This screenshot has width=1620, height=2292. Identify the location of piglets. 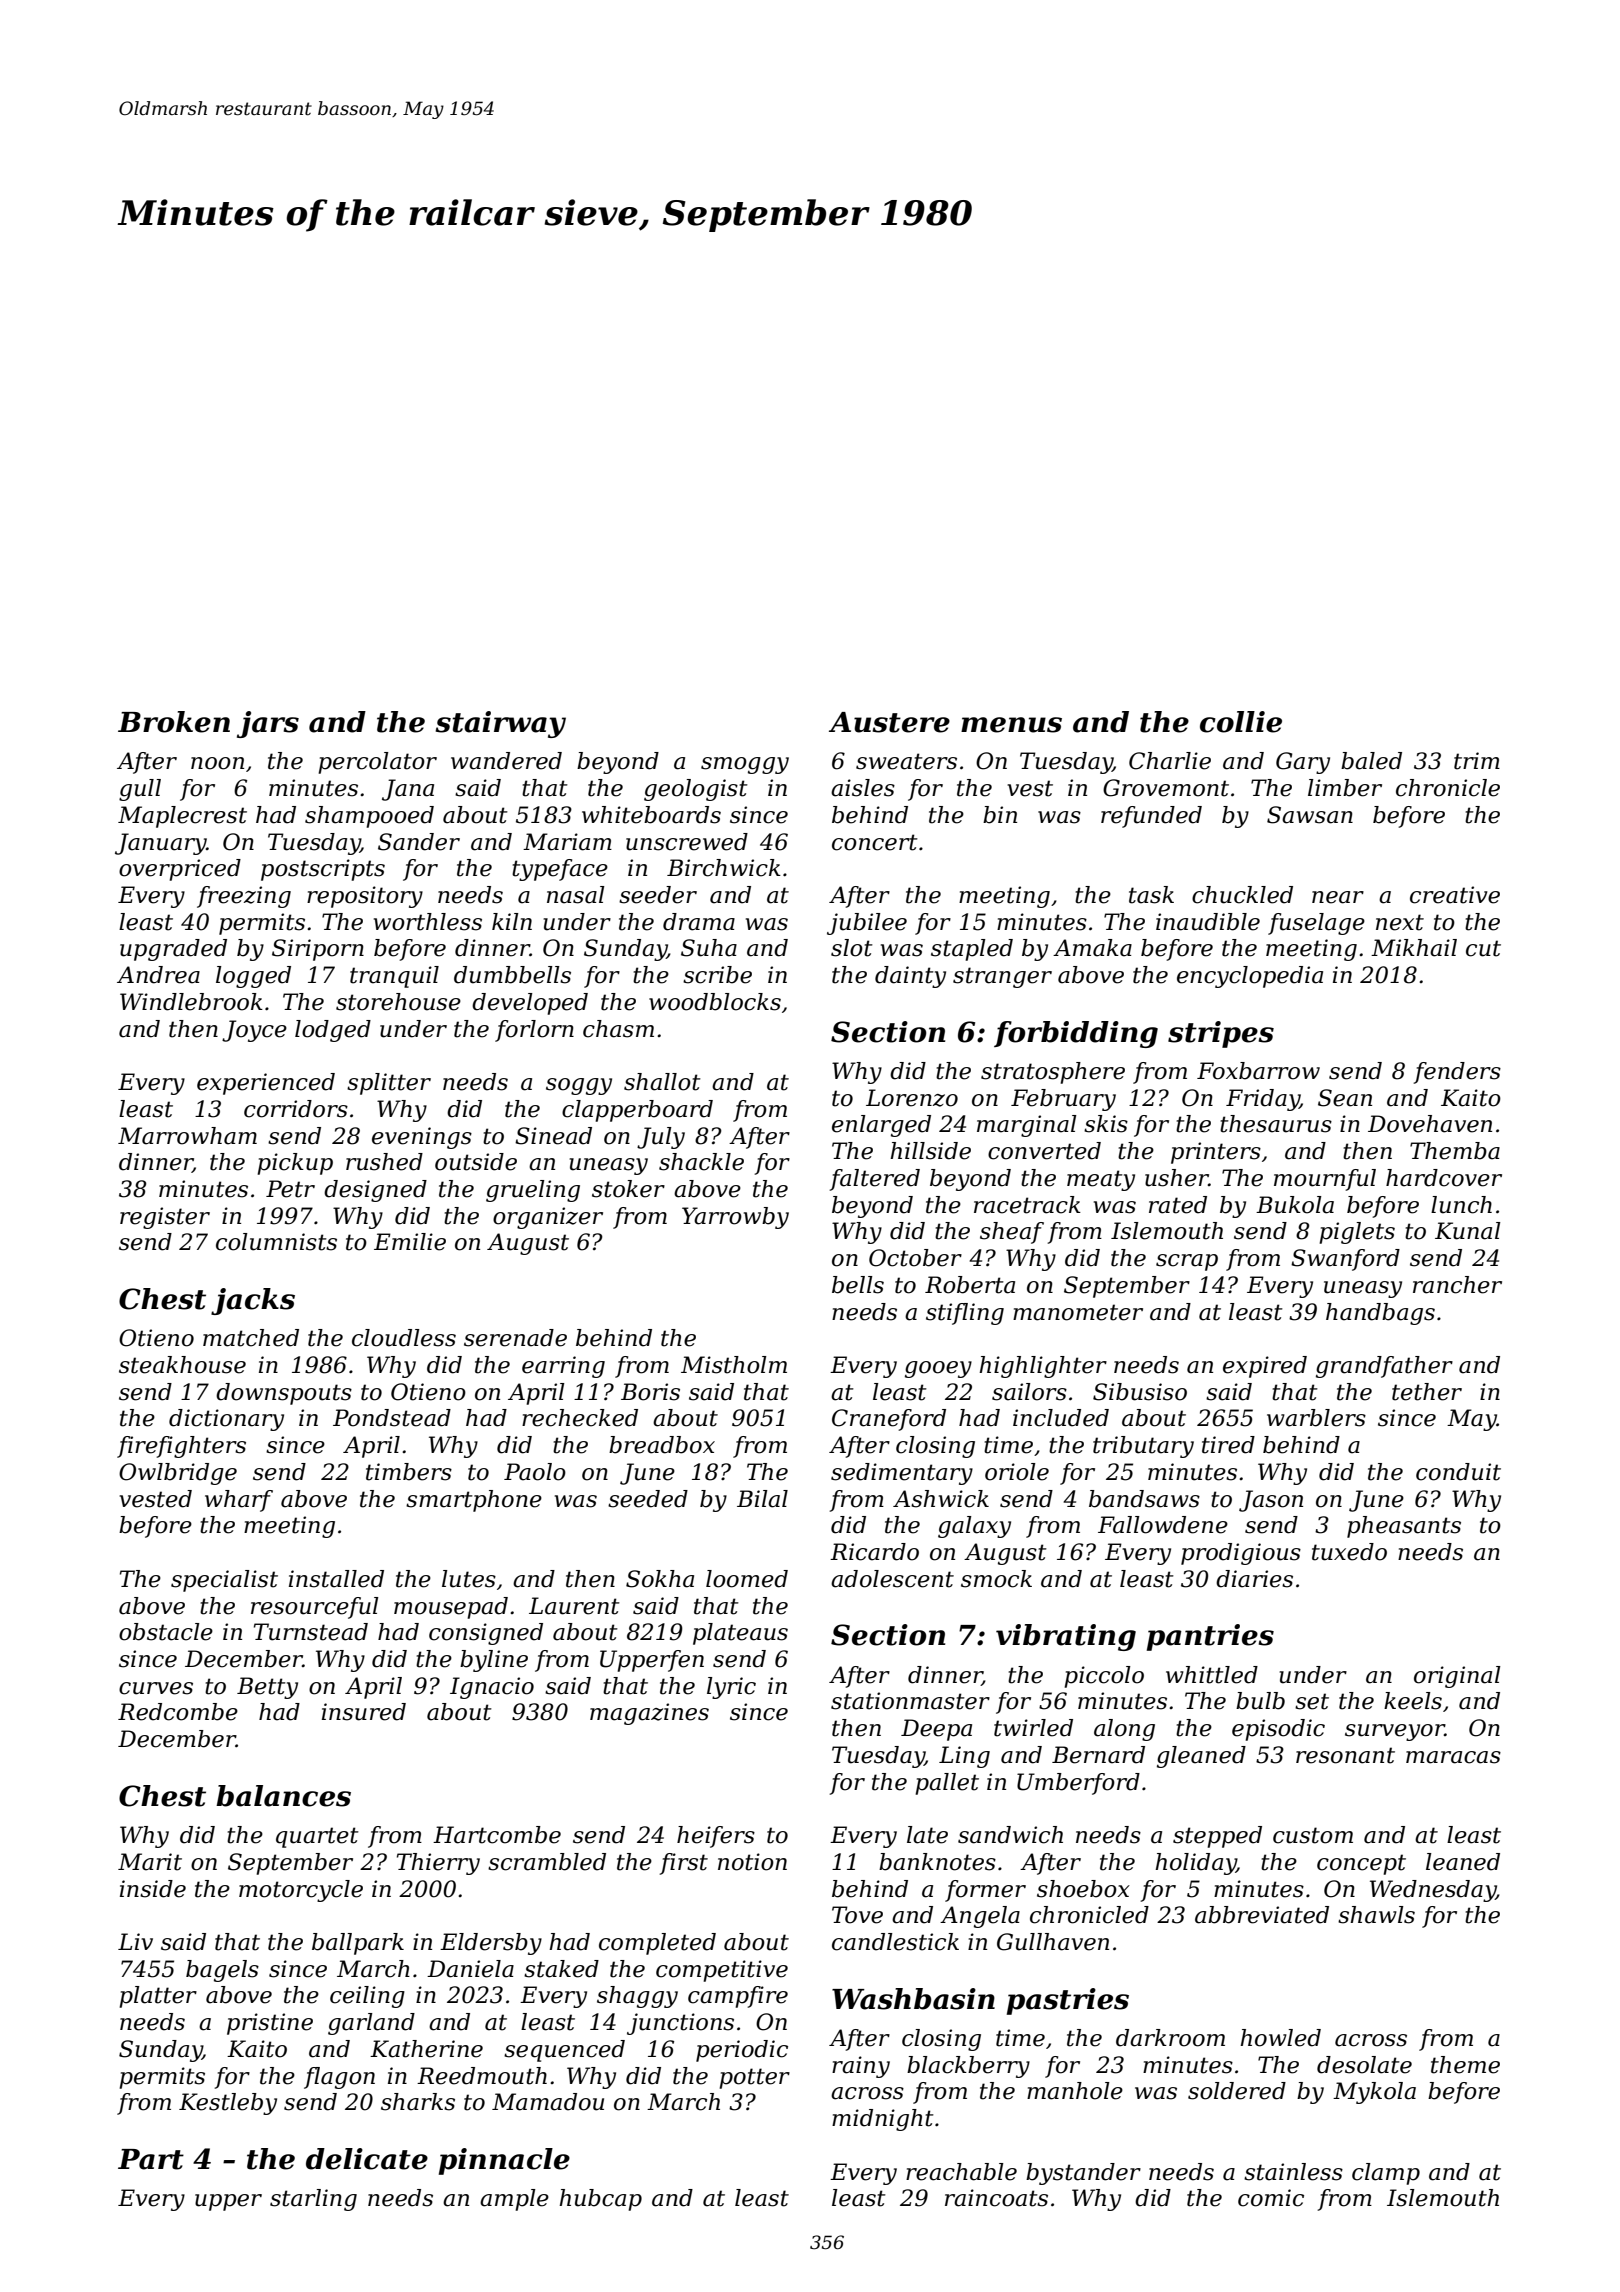
(1357, 1233).
